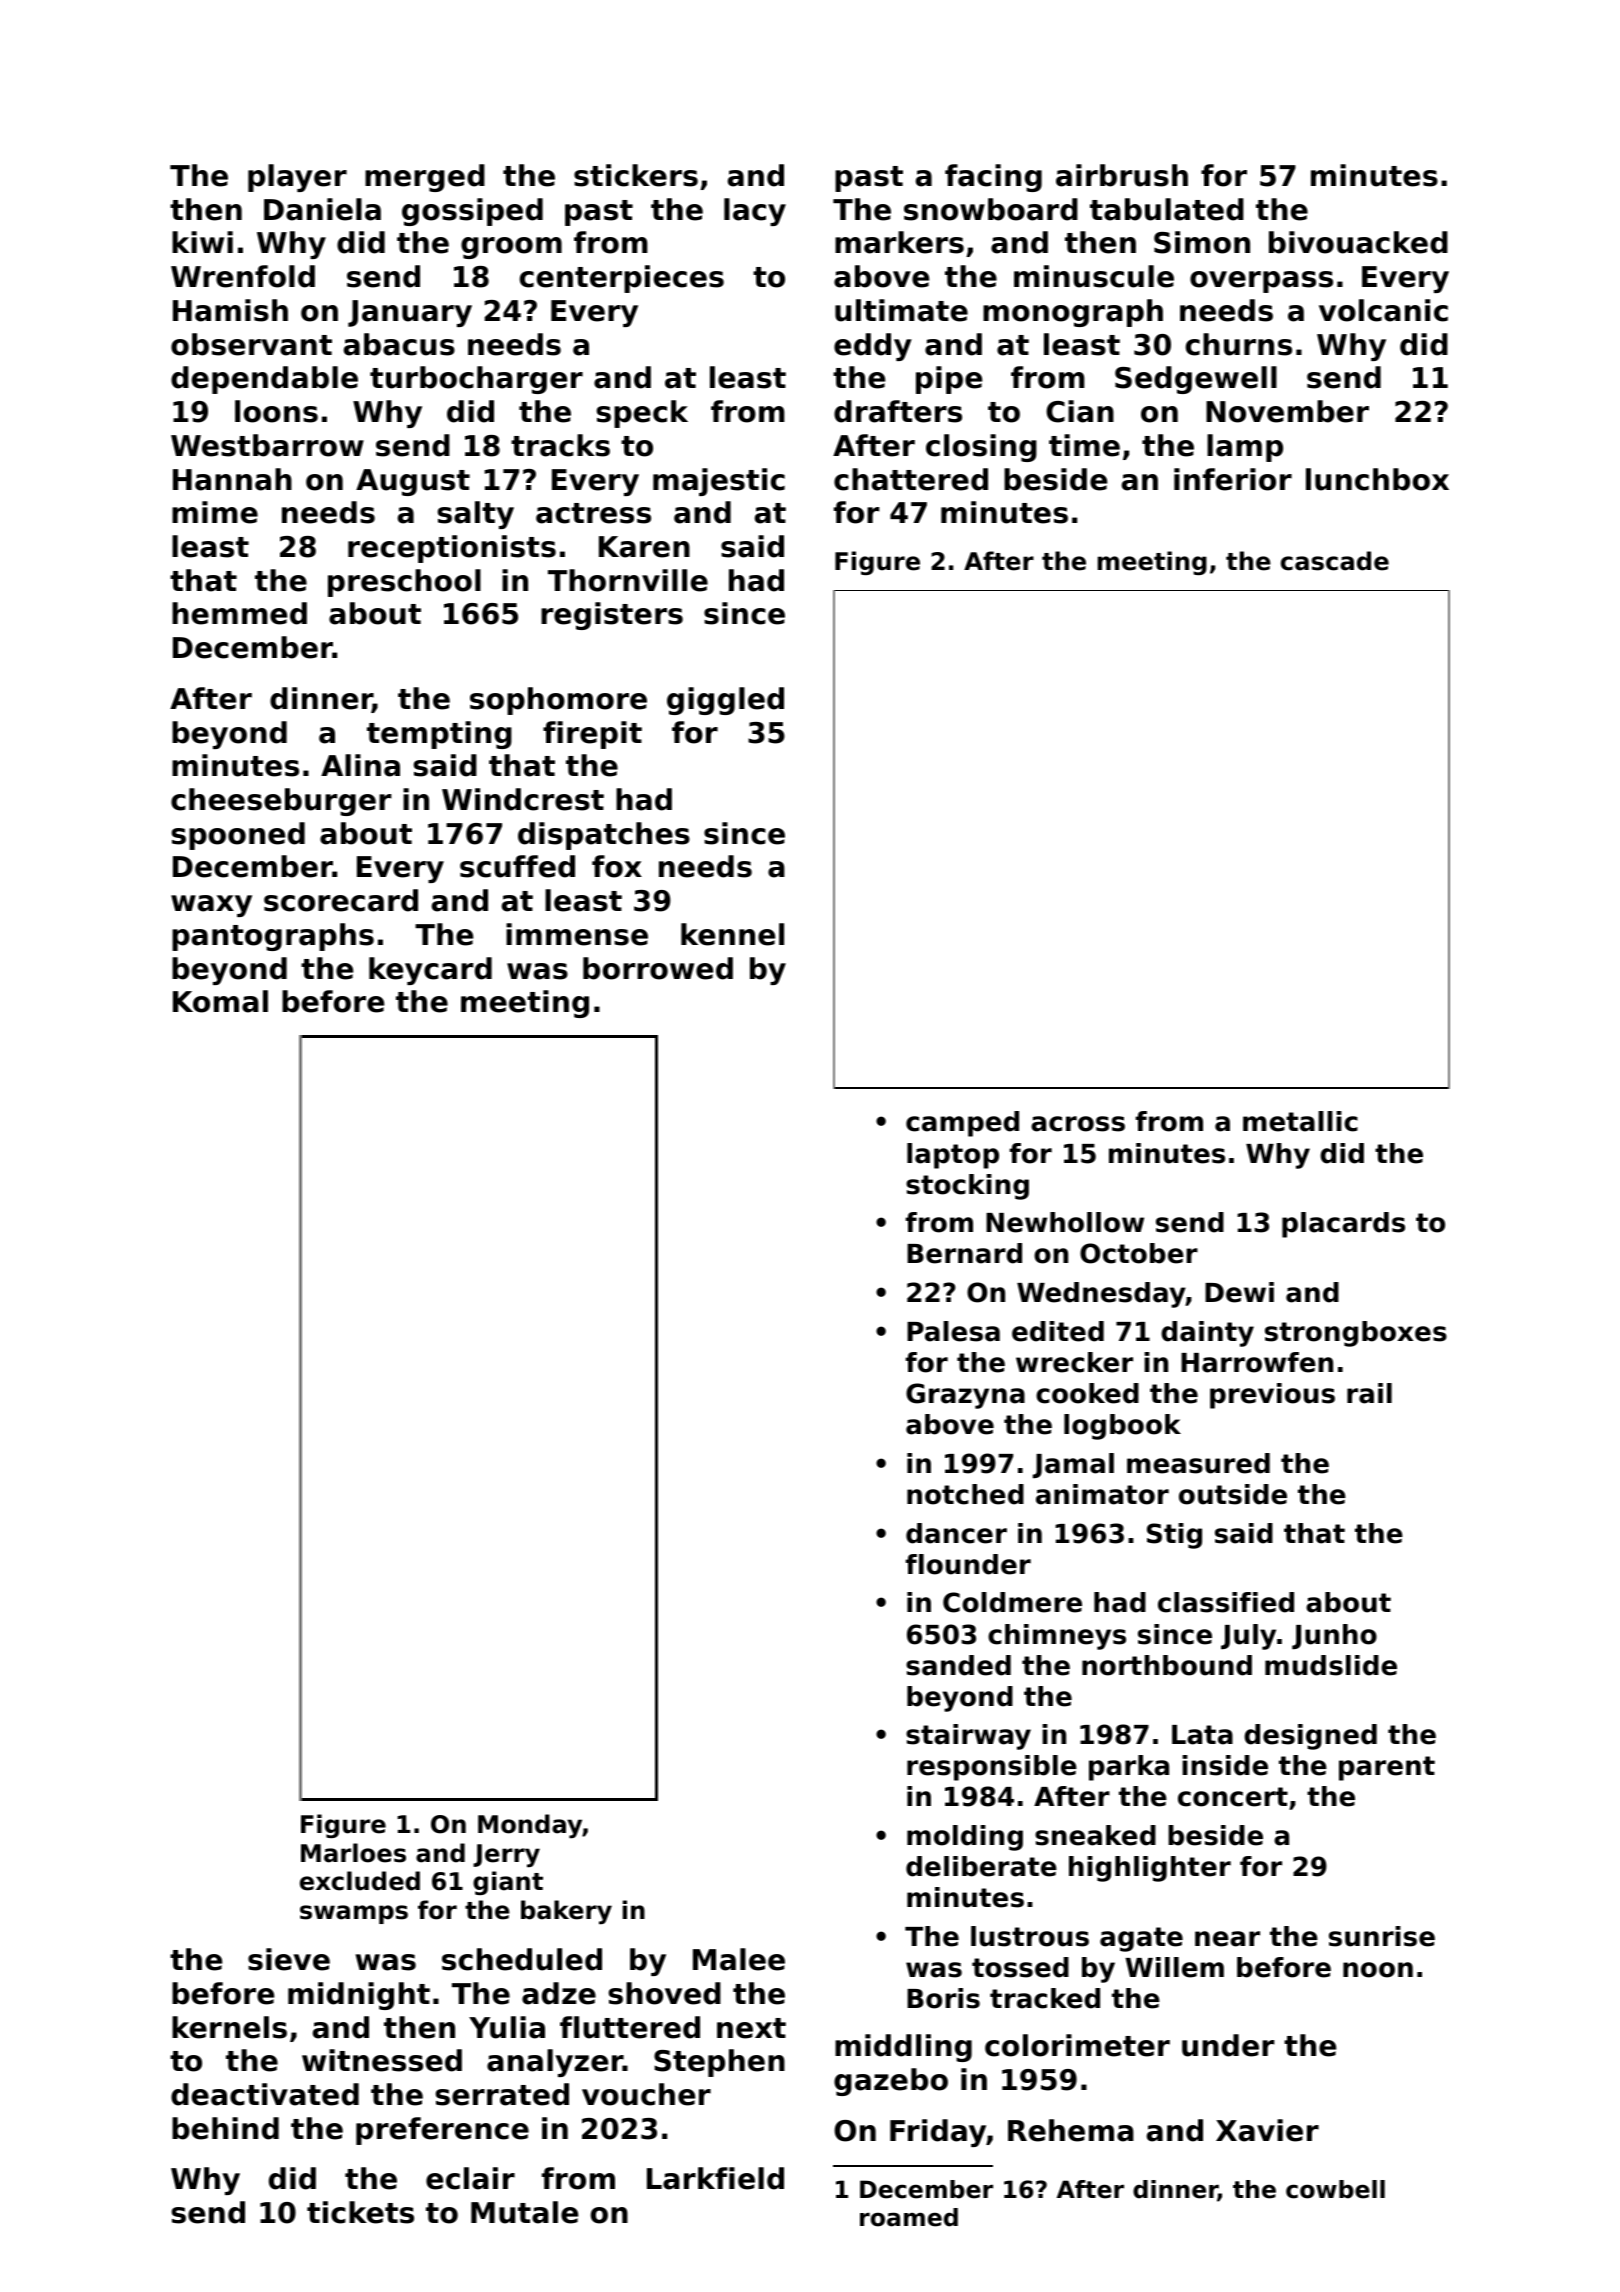 The image size is (1620, 2292). Describe the element at coordinates (251, 344) in the page. I see `observant` at that location.
